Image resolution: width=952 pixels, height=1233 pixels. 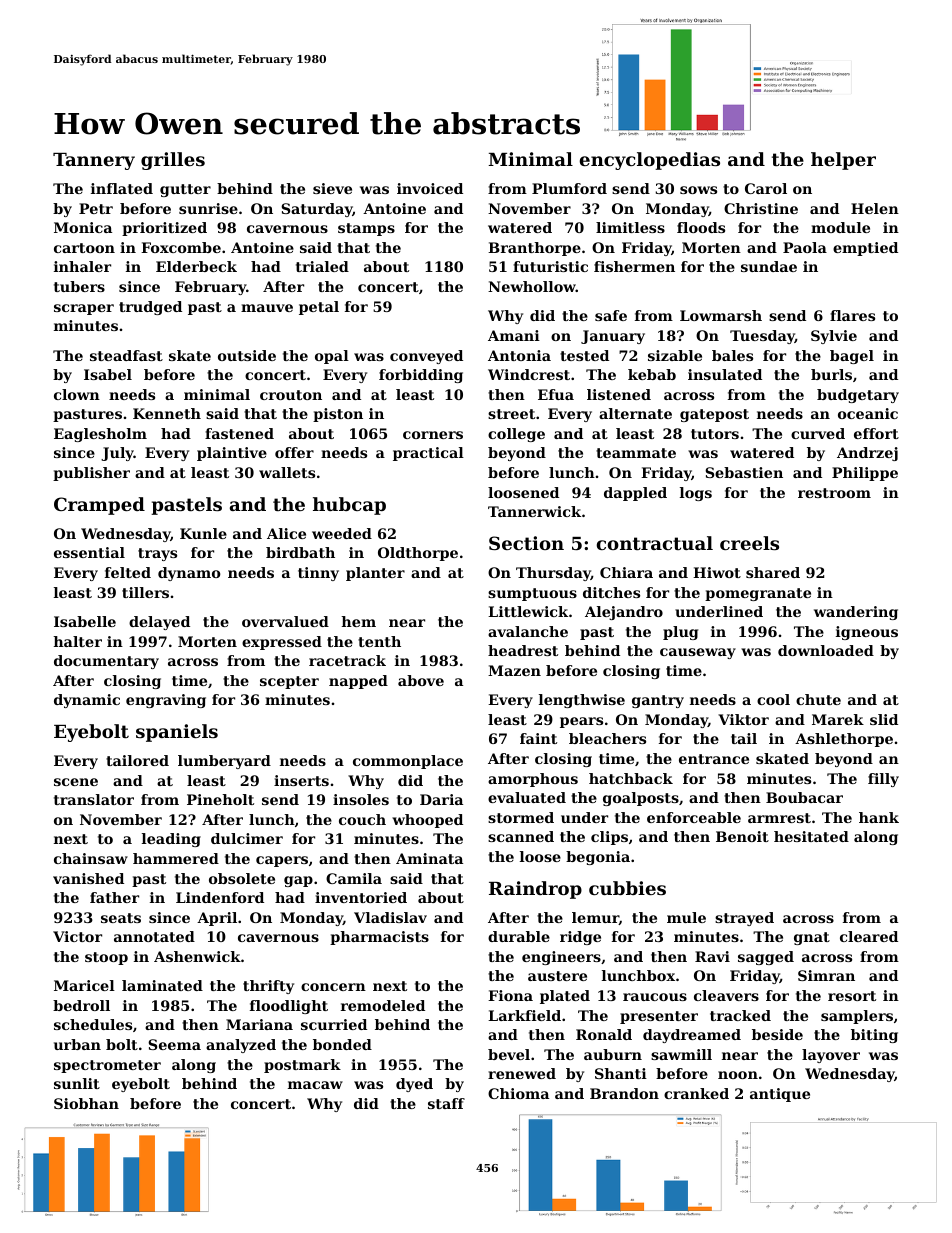 I want to click on pears, so click(x=581, y=722).
